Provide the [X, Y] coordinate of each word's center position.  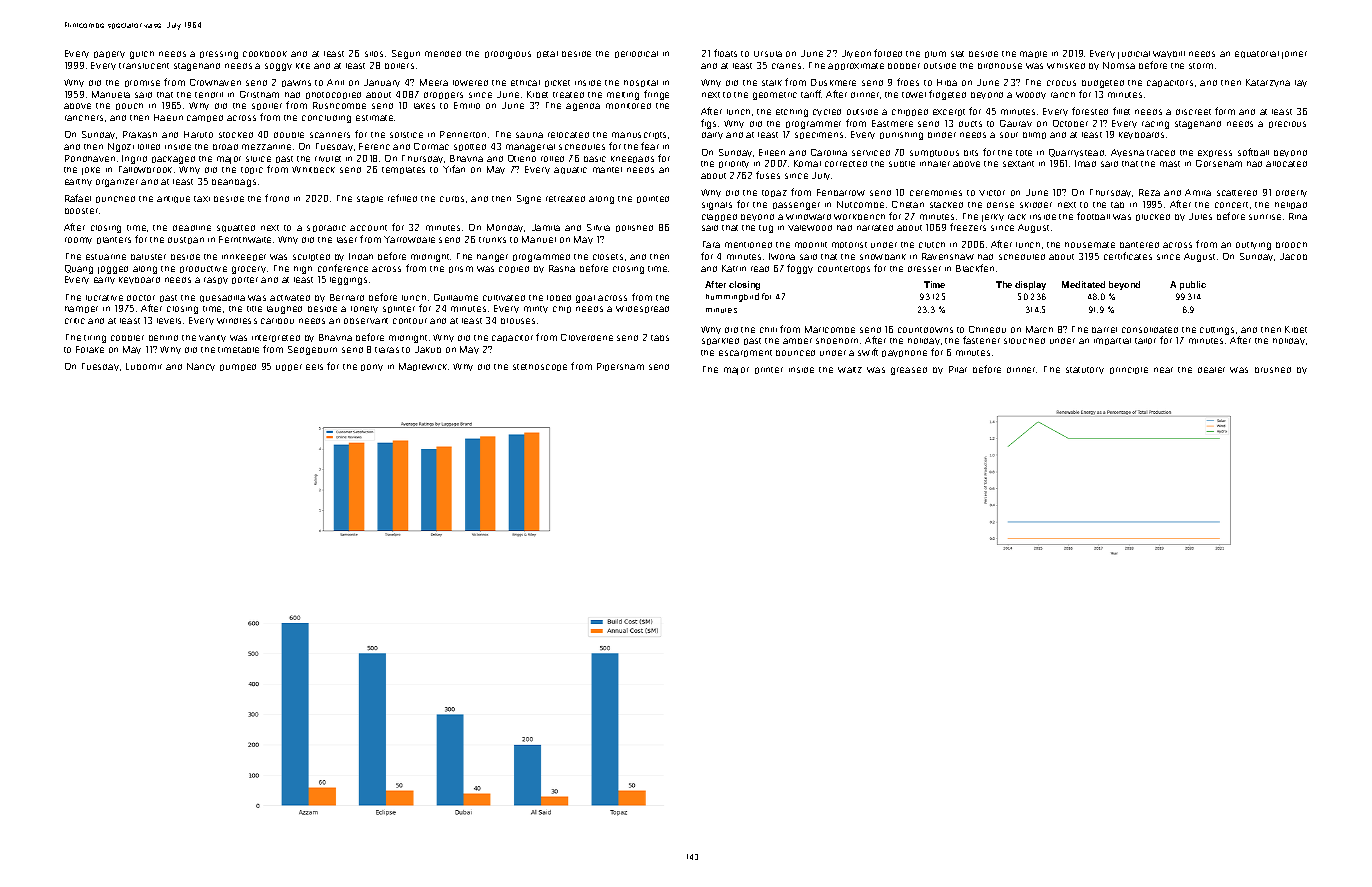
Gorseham [1219, 163]
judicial [1134, 55]
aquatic [570, 170]
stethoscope [540, 367]
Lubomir [144, 366]
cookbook [265, 54]
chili [768, 330]
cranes [786, 66]
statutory [1085, 370]
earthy [78, 182]
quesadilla [222, 298]
